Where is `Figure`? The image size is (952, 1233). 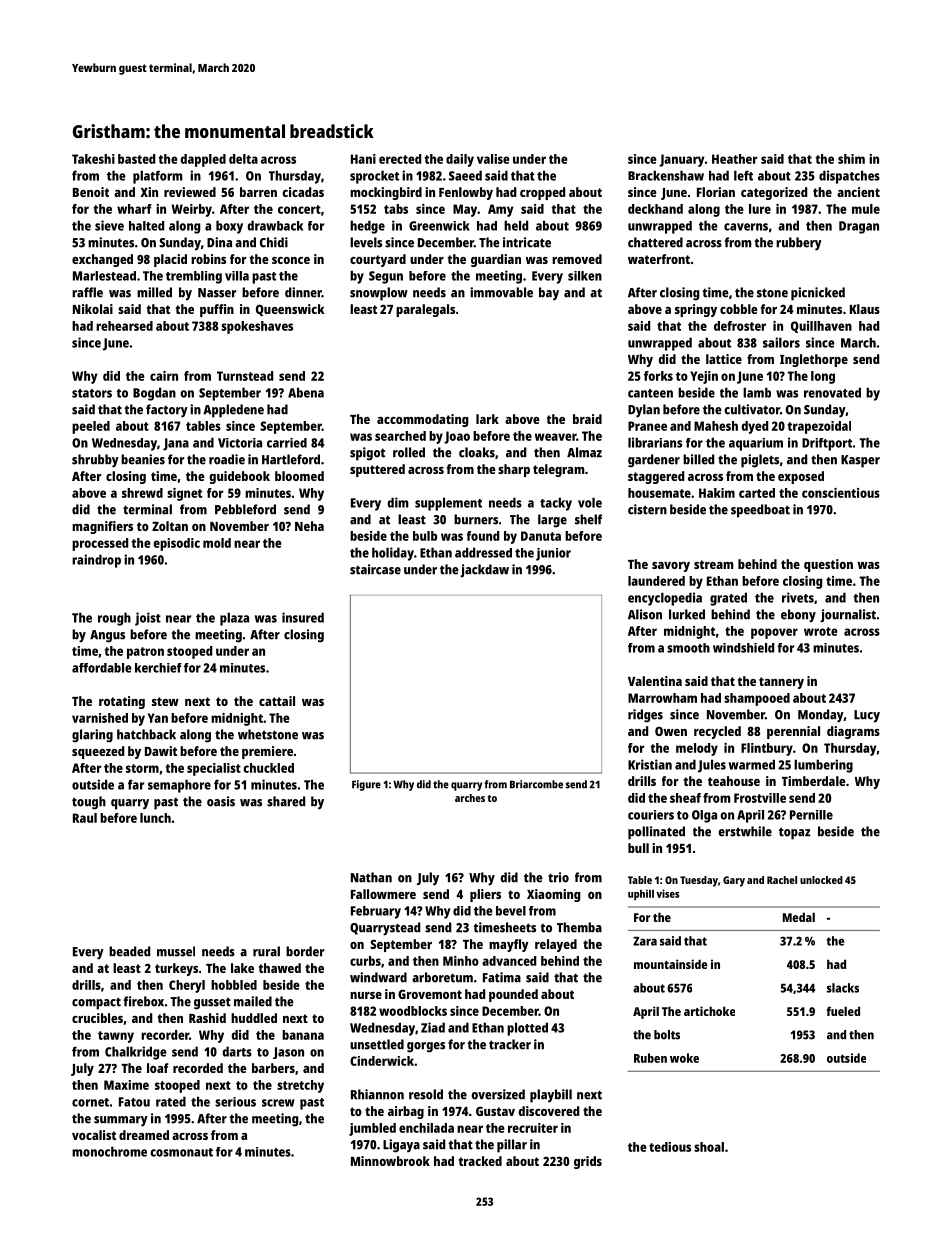 Figure is located at coordinates (366, 785).
